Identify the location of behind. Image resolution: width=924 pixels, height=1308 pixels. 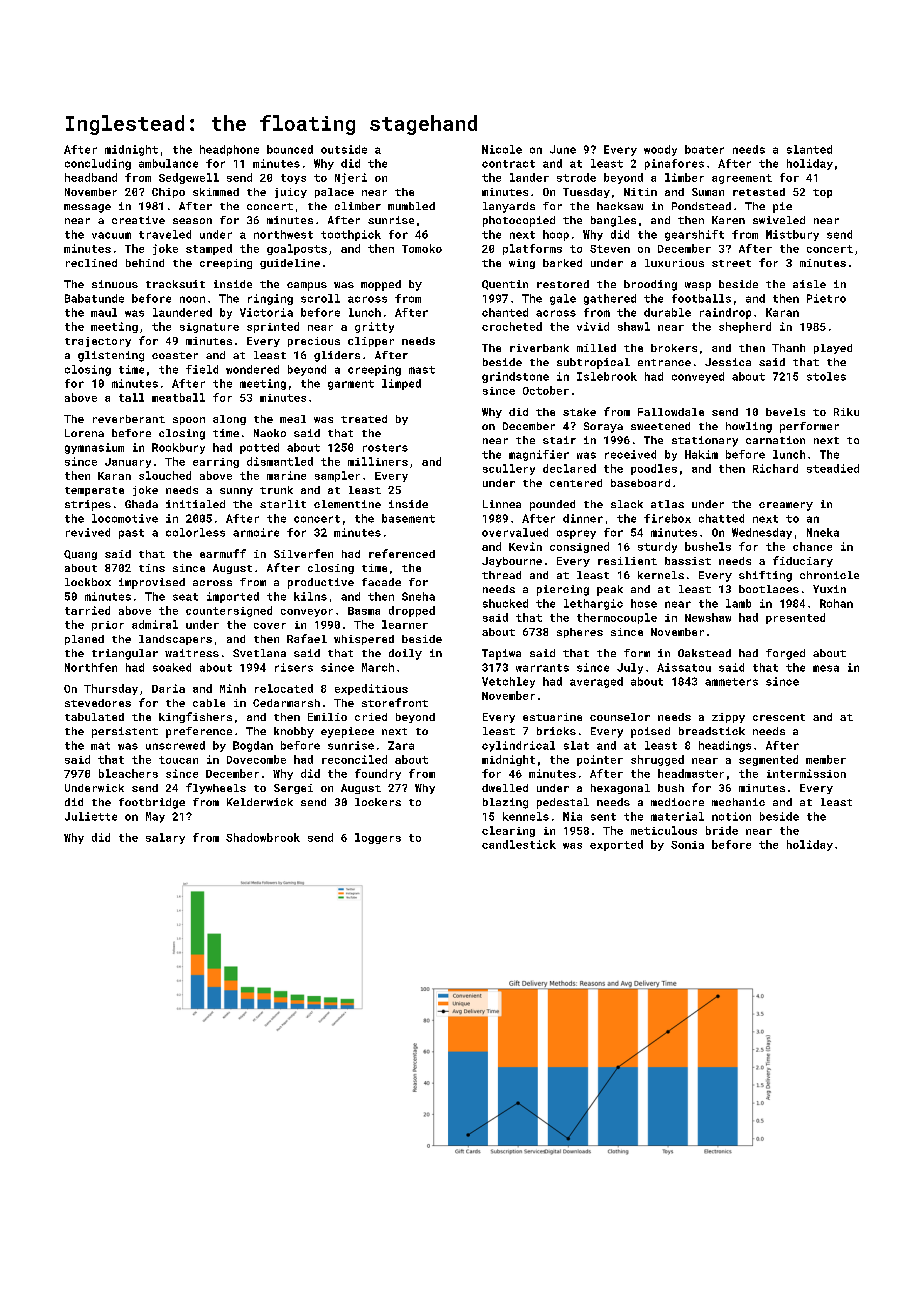
(145, 263).
